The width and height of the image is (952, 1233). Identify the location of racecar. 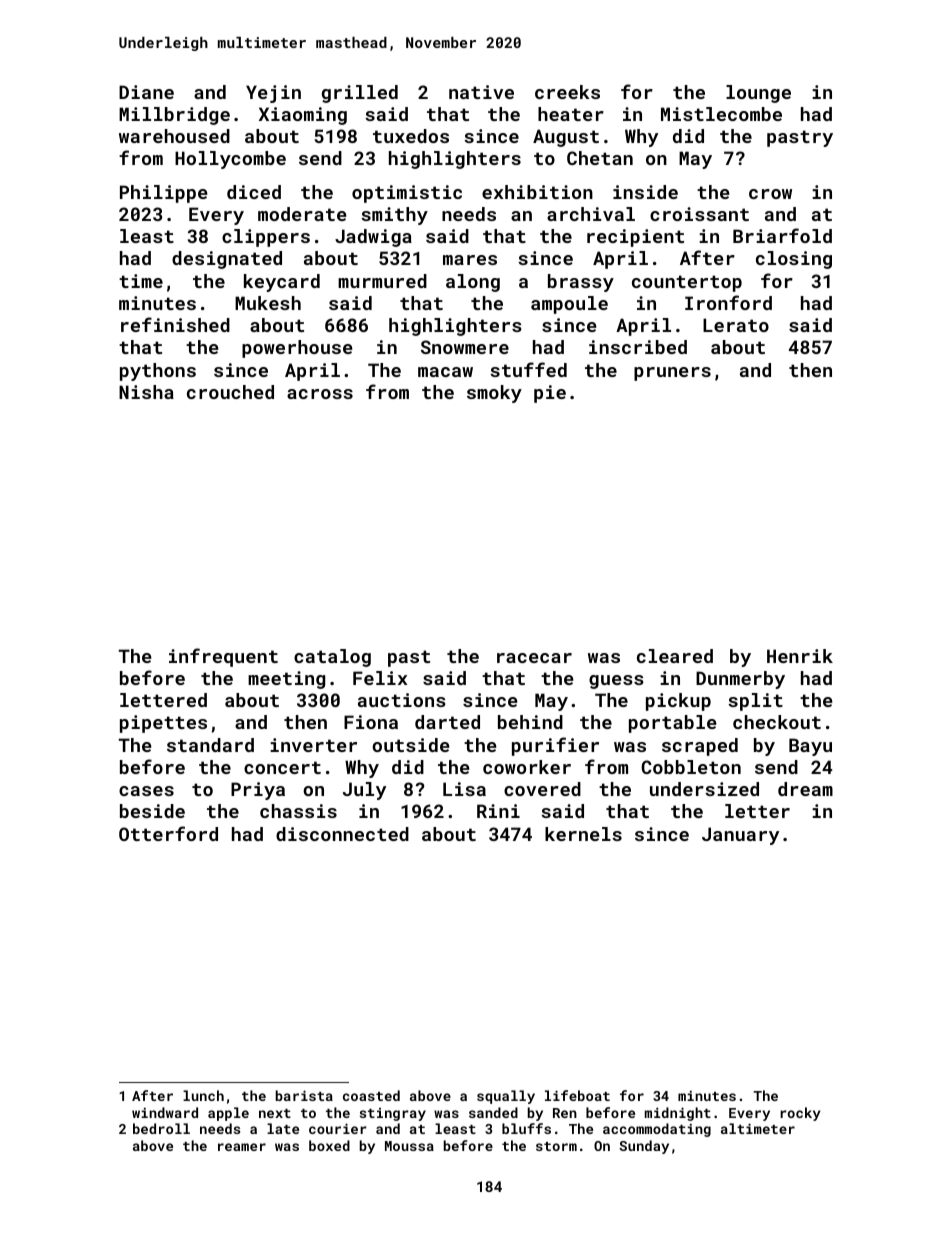
(534, 658).
